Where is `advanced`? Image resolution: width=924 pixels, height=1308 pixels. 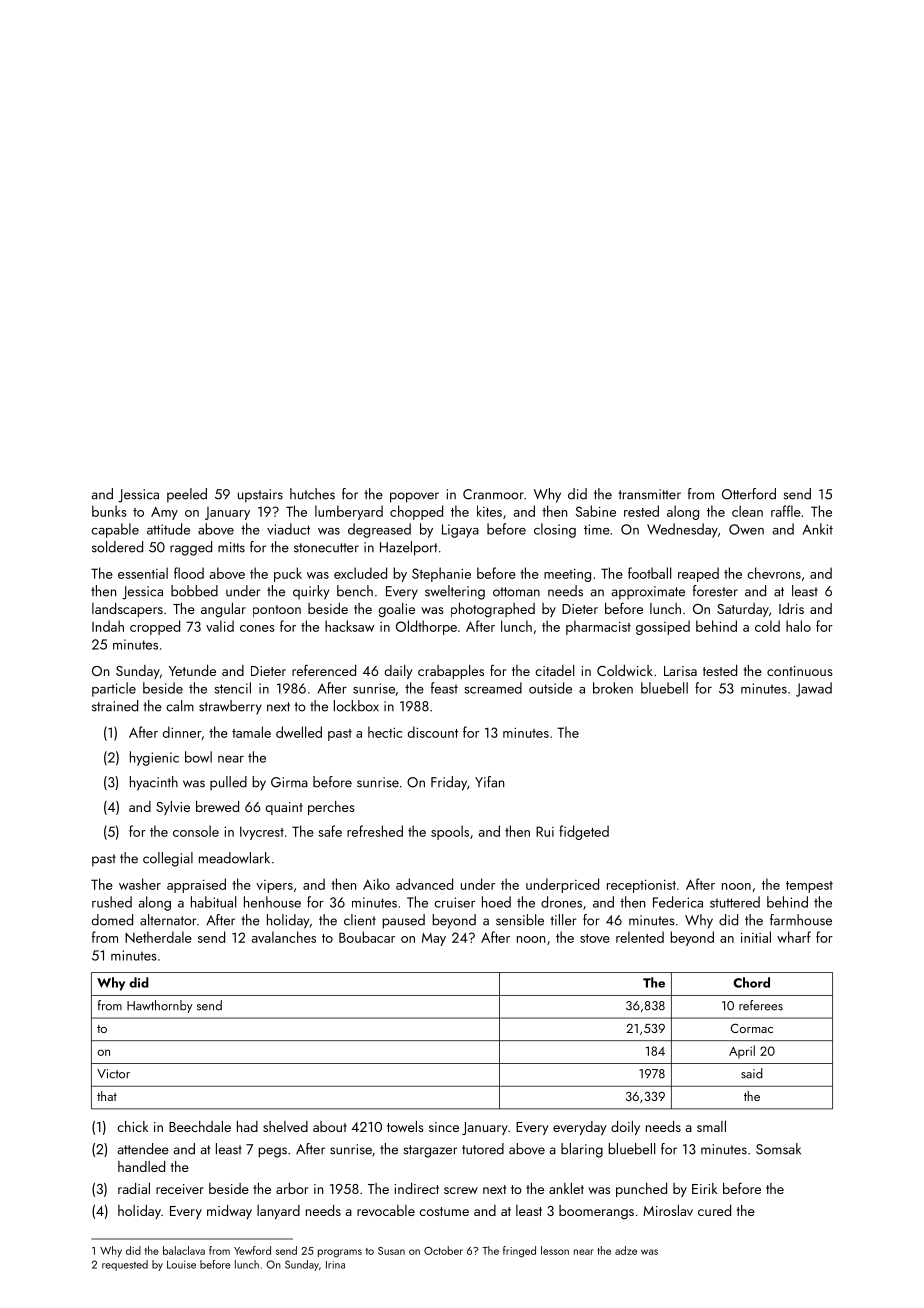
advanced is located at coordinates (424, 884).
